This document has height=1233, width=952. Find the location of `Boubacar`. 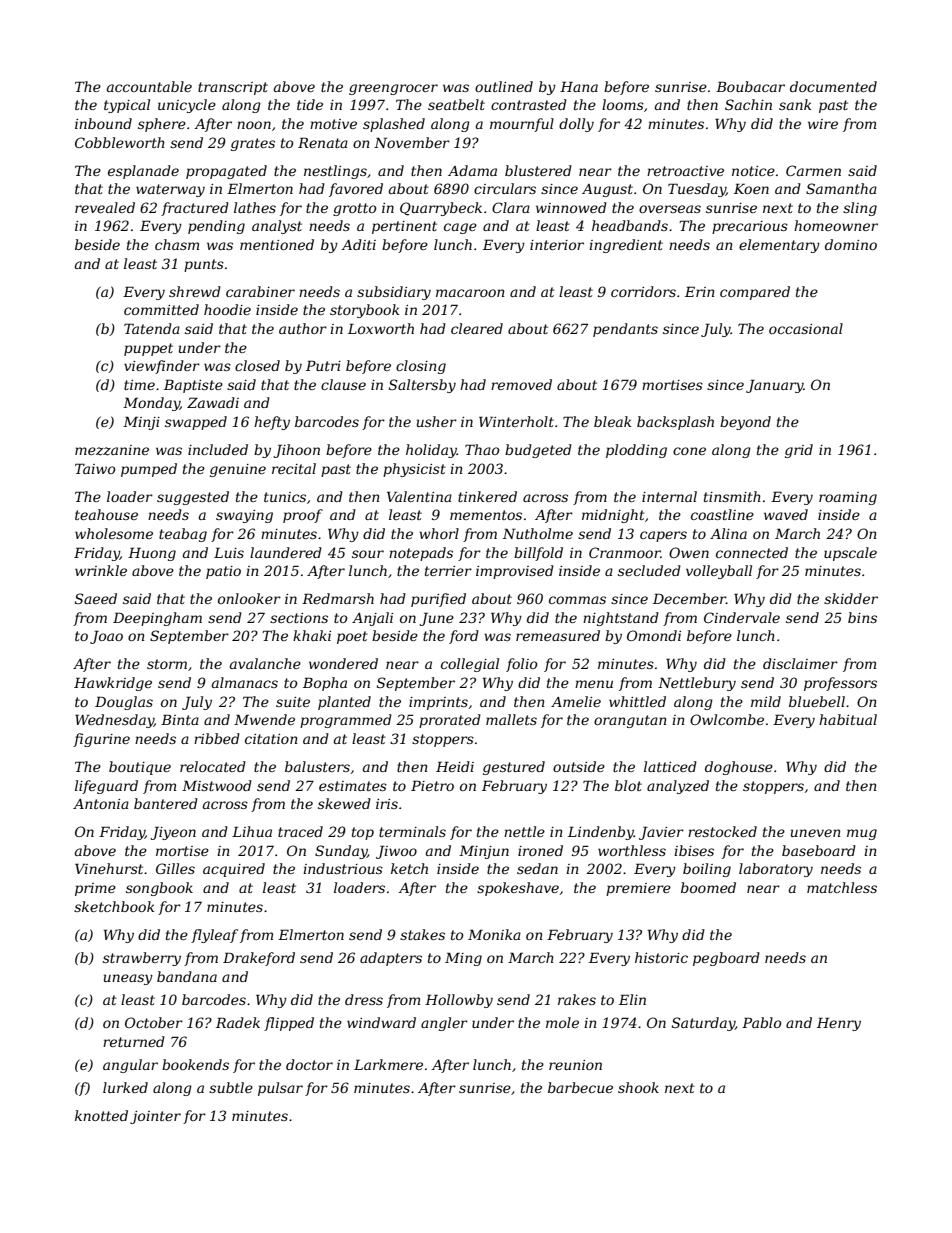

Boubacar is located at coordinates (750, 86).
